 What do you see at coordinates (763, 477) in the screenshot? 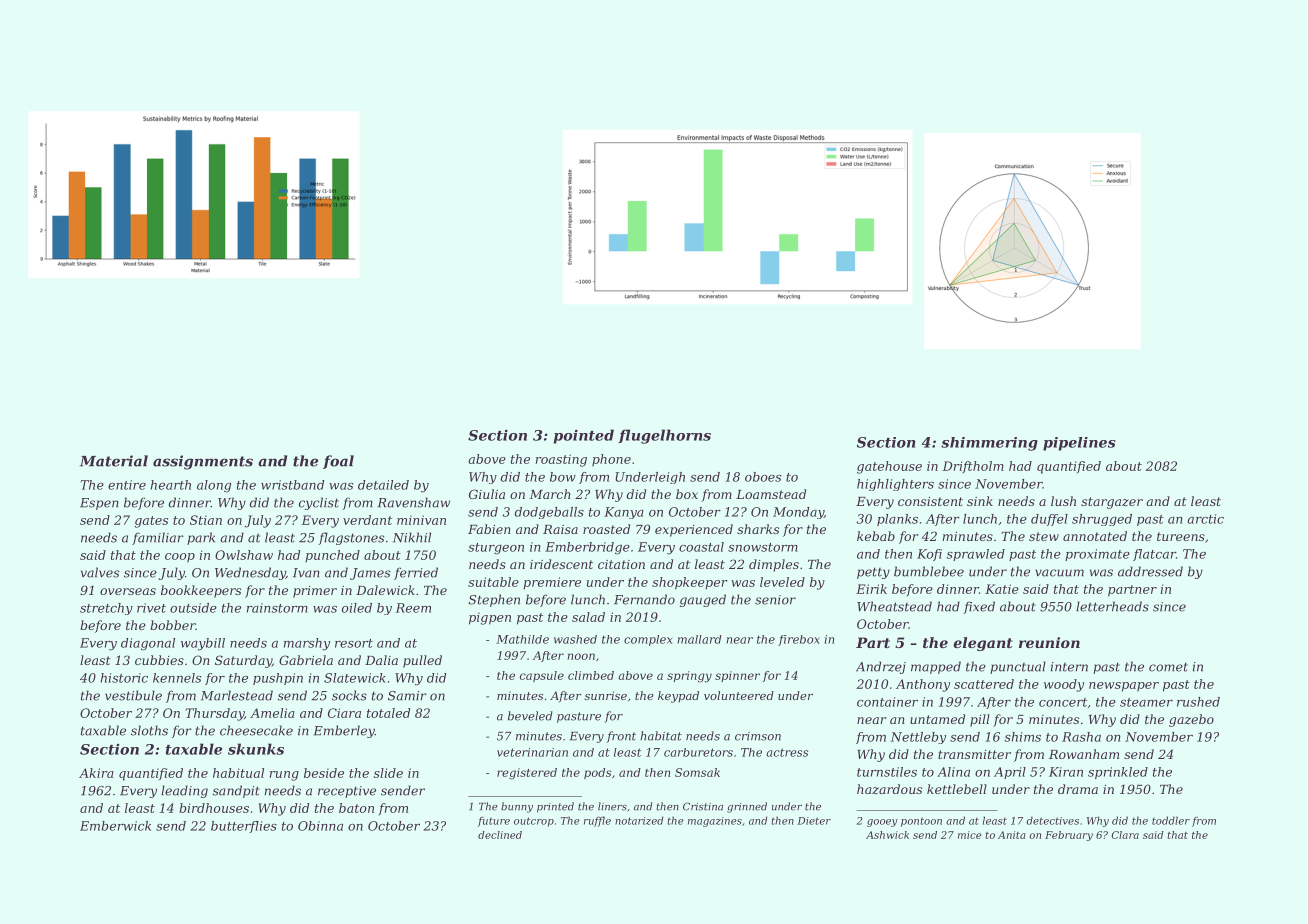
I see `oboes` at bounding box center [763, 477].
